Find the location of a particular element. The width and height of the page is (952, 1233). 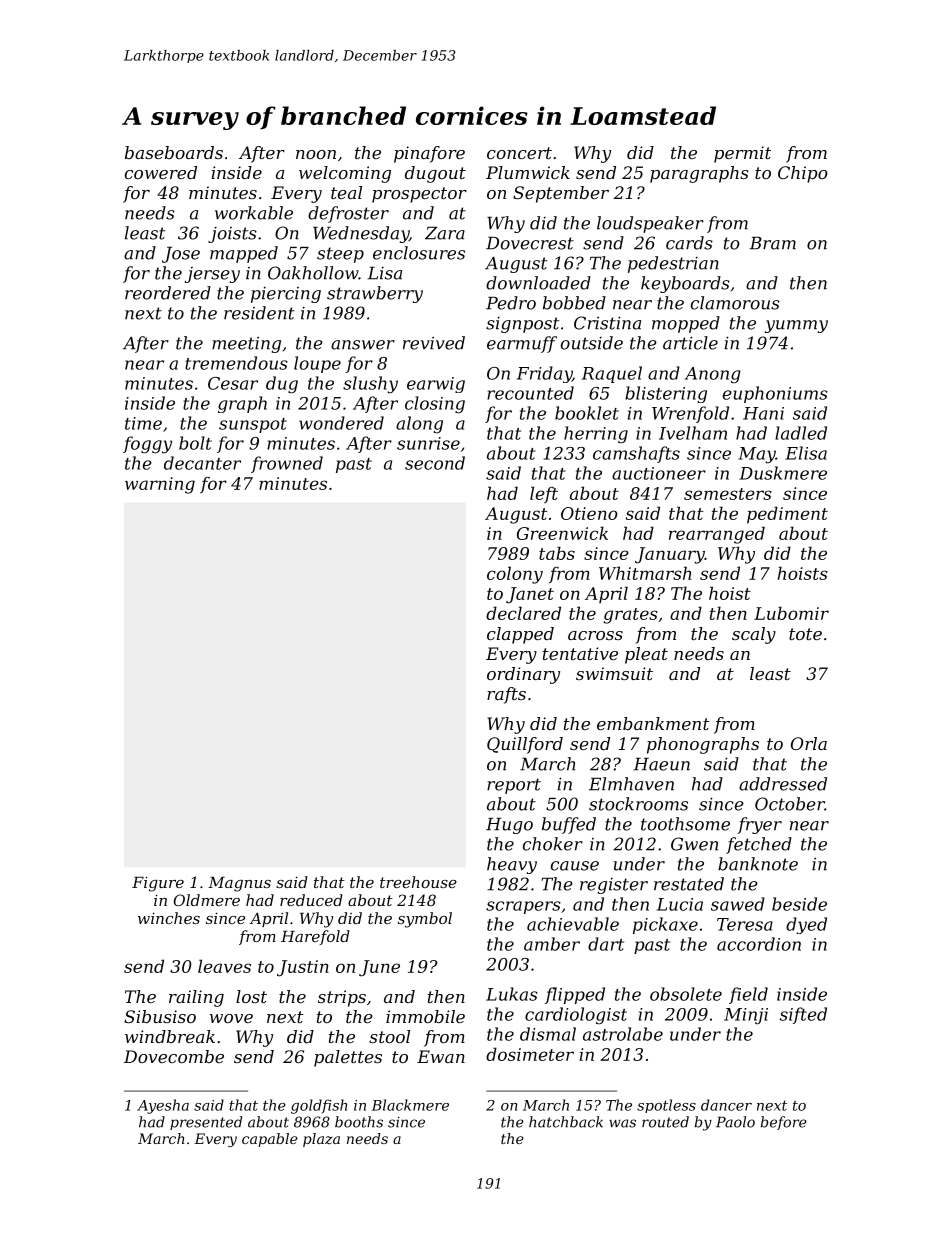

euphoniums is located at coordinates (775, 394).
